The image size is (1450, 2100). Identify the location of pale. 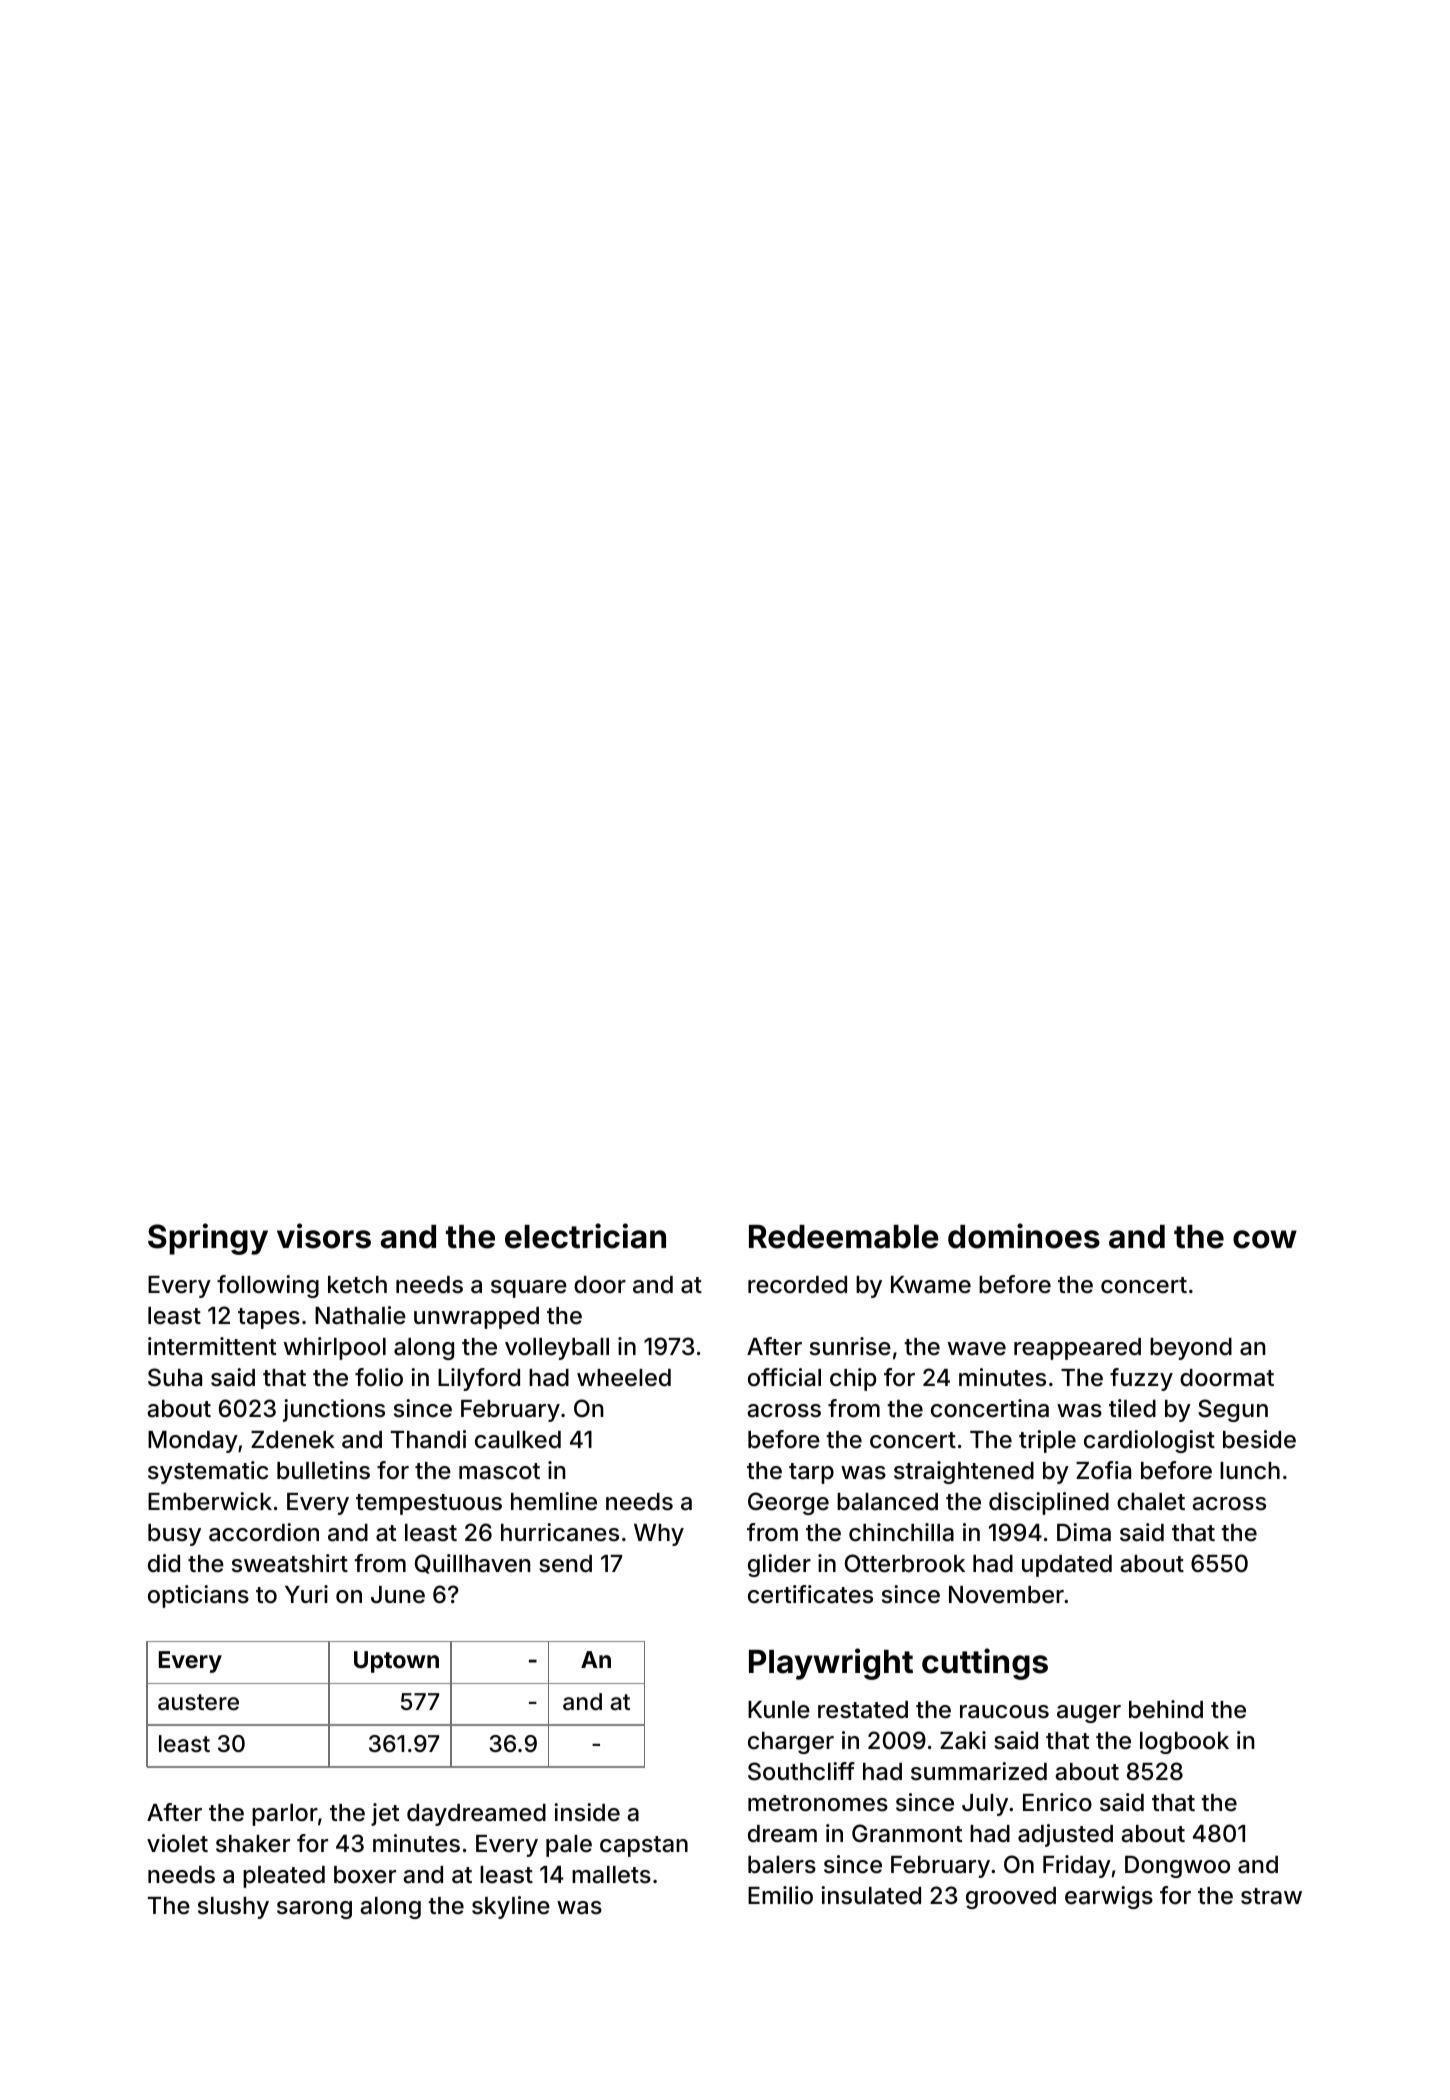
(569, 1846).
